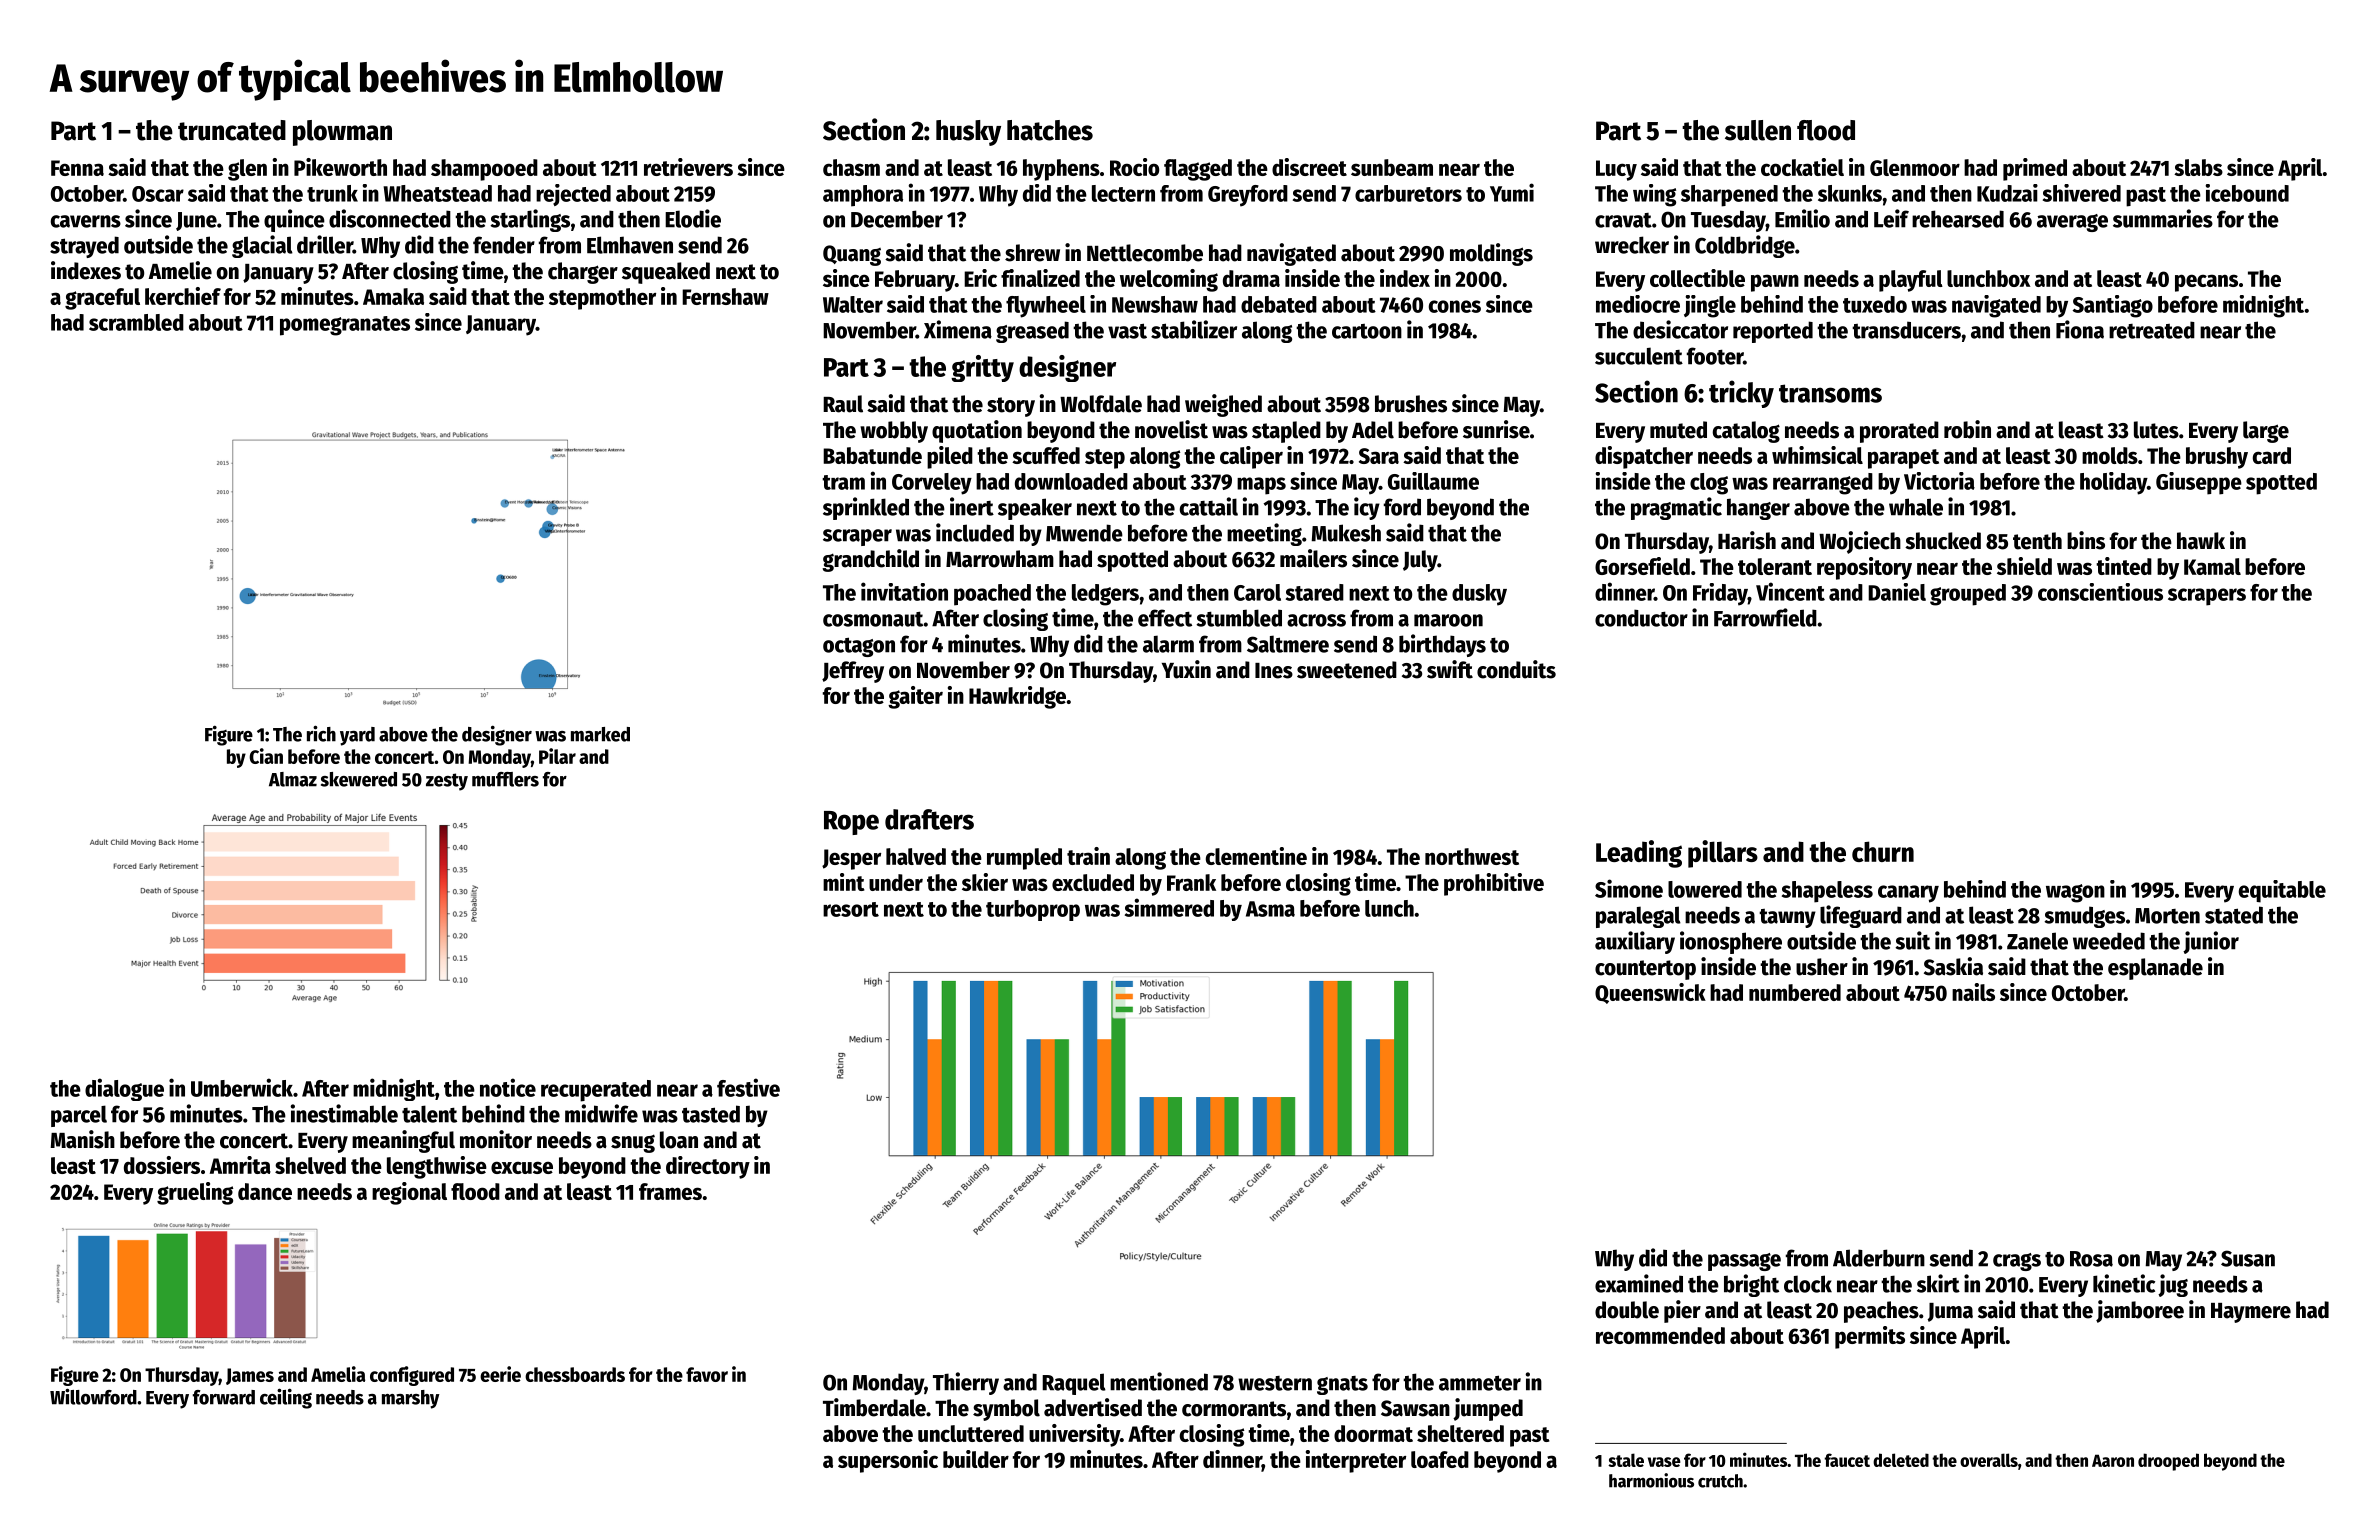  What do you see at coordinates (1822, 967) in the screenshot?
I see `usher` at bounding box center [1822, 967].
